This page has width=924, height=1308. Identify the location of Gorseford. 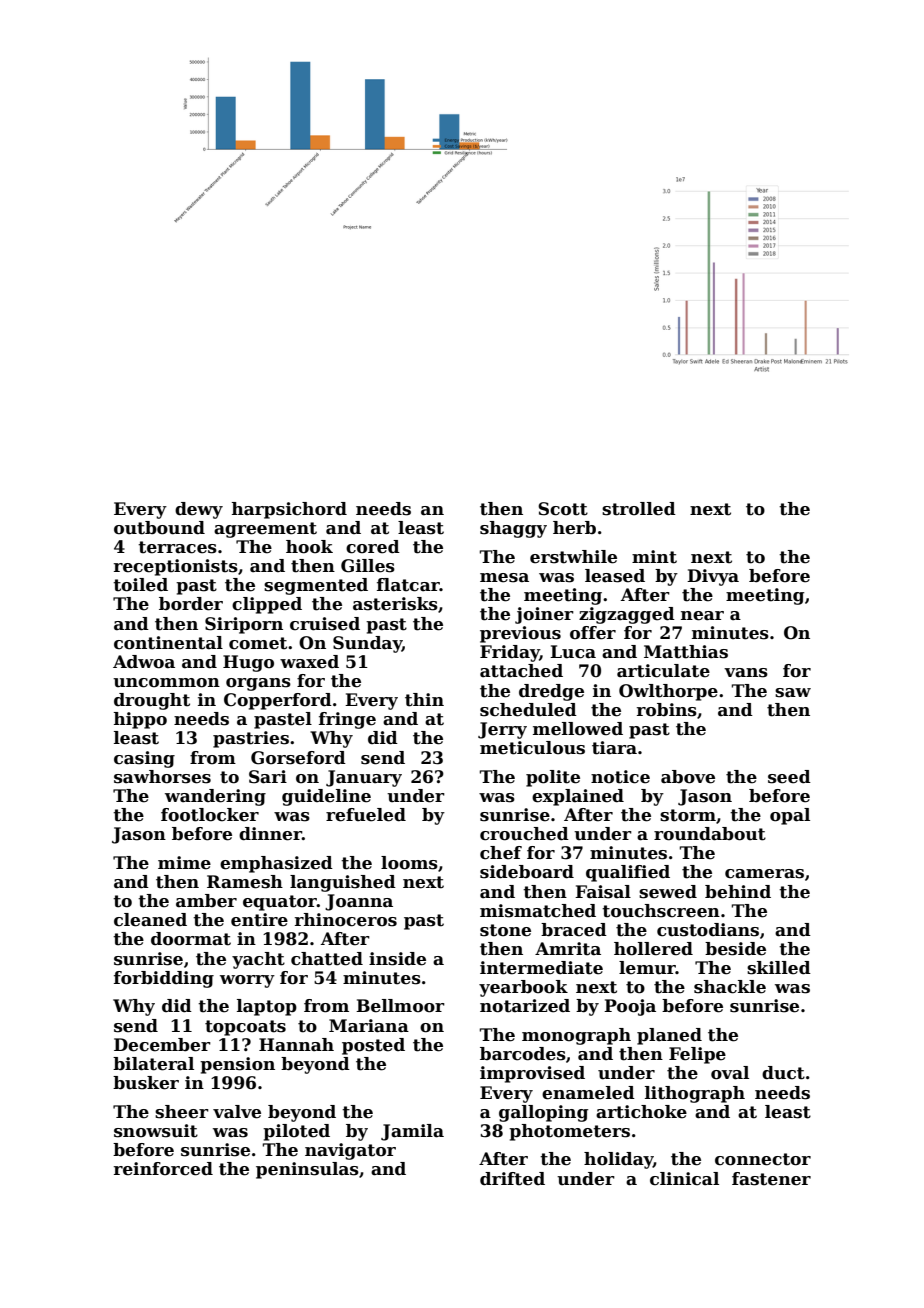
(298, 758).
